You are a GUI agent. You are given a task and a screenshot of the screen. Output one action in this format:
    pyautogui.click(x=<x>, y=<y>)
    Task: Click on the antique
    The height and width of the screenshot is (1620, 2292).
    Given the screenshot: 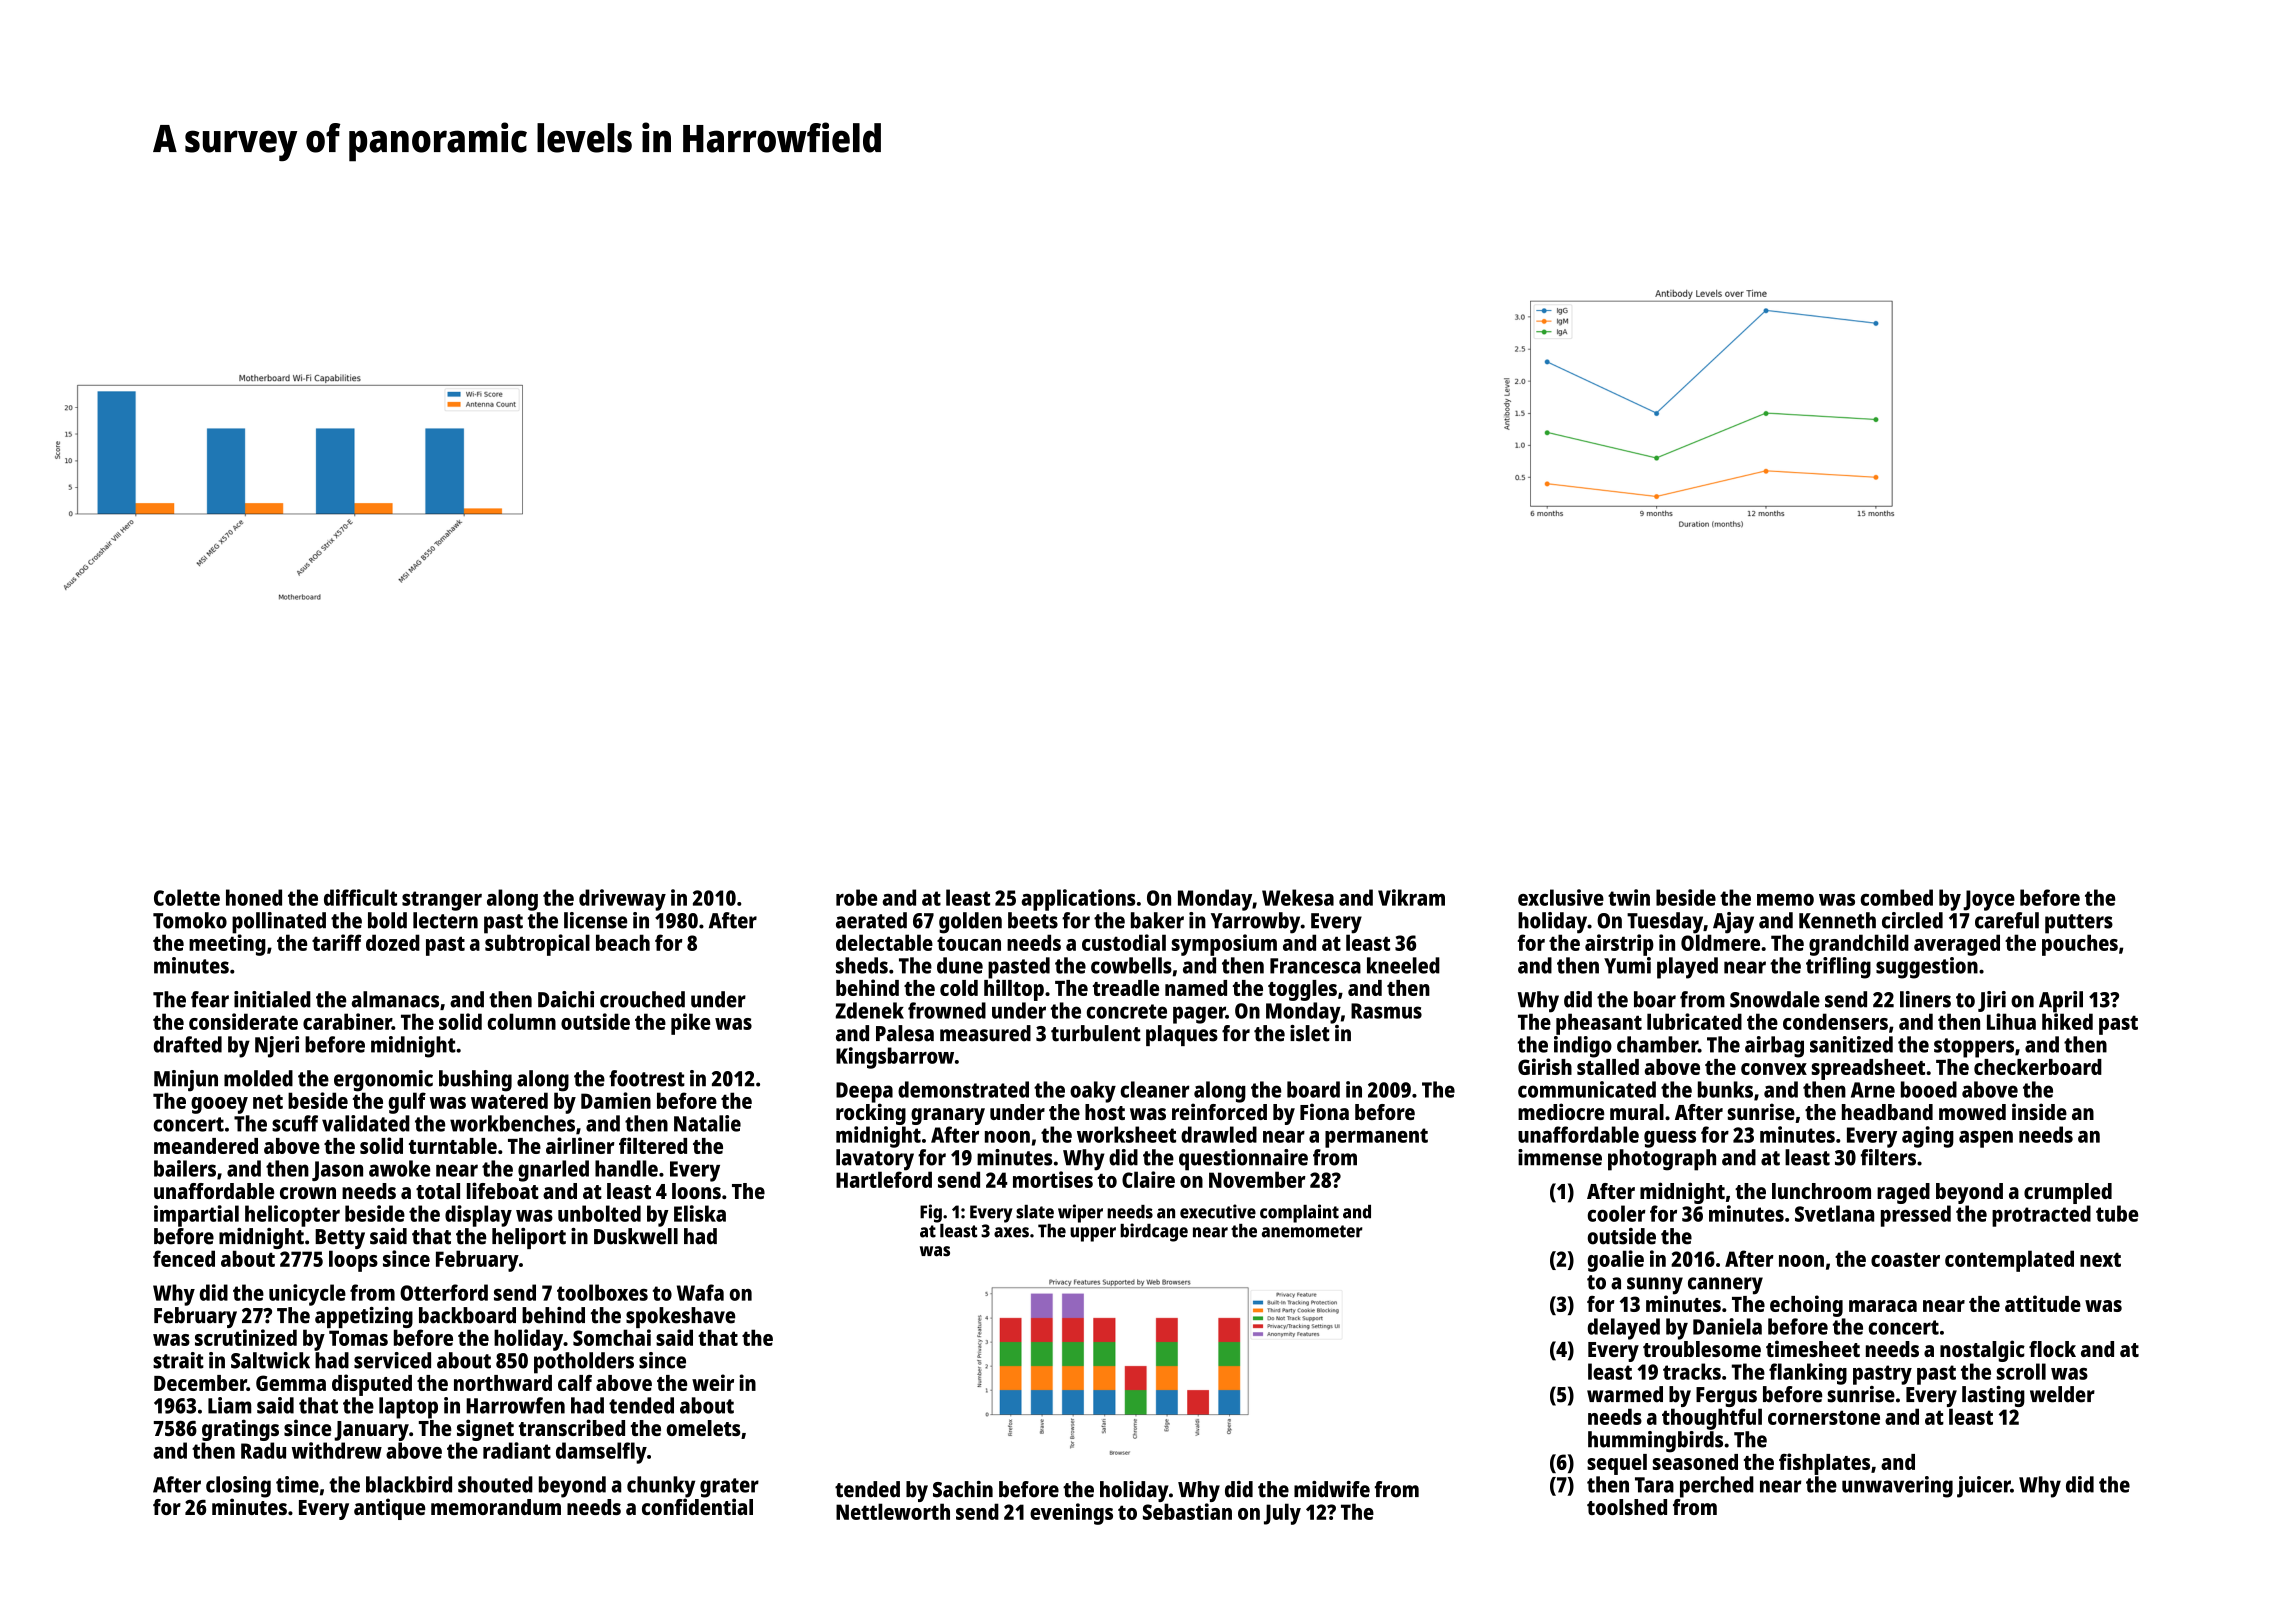 What is the action you would take?
    pyautogui.click(x=389, y=1509)
